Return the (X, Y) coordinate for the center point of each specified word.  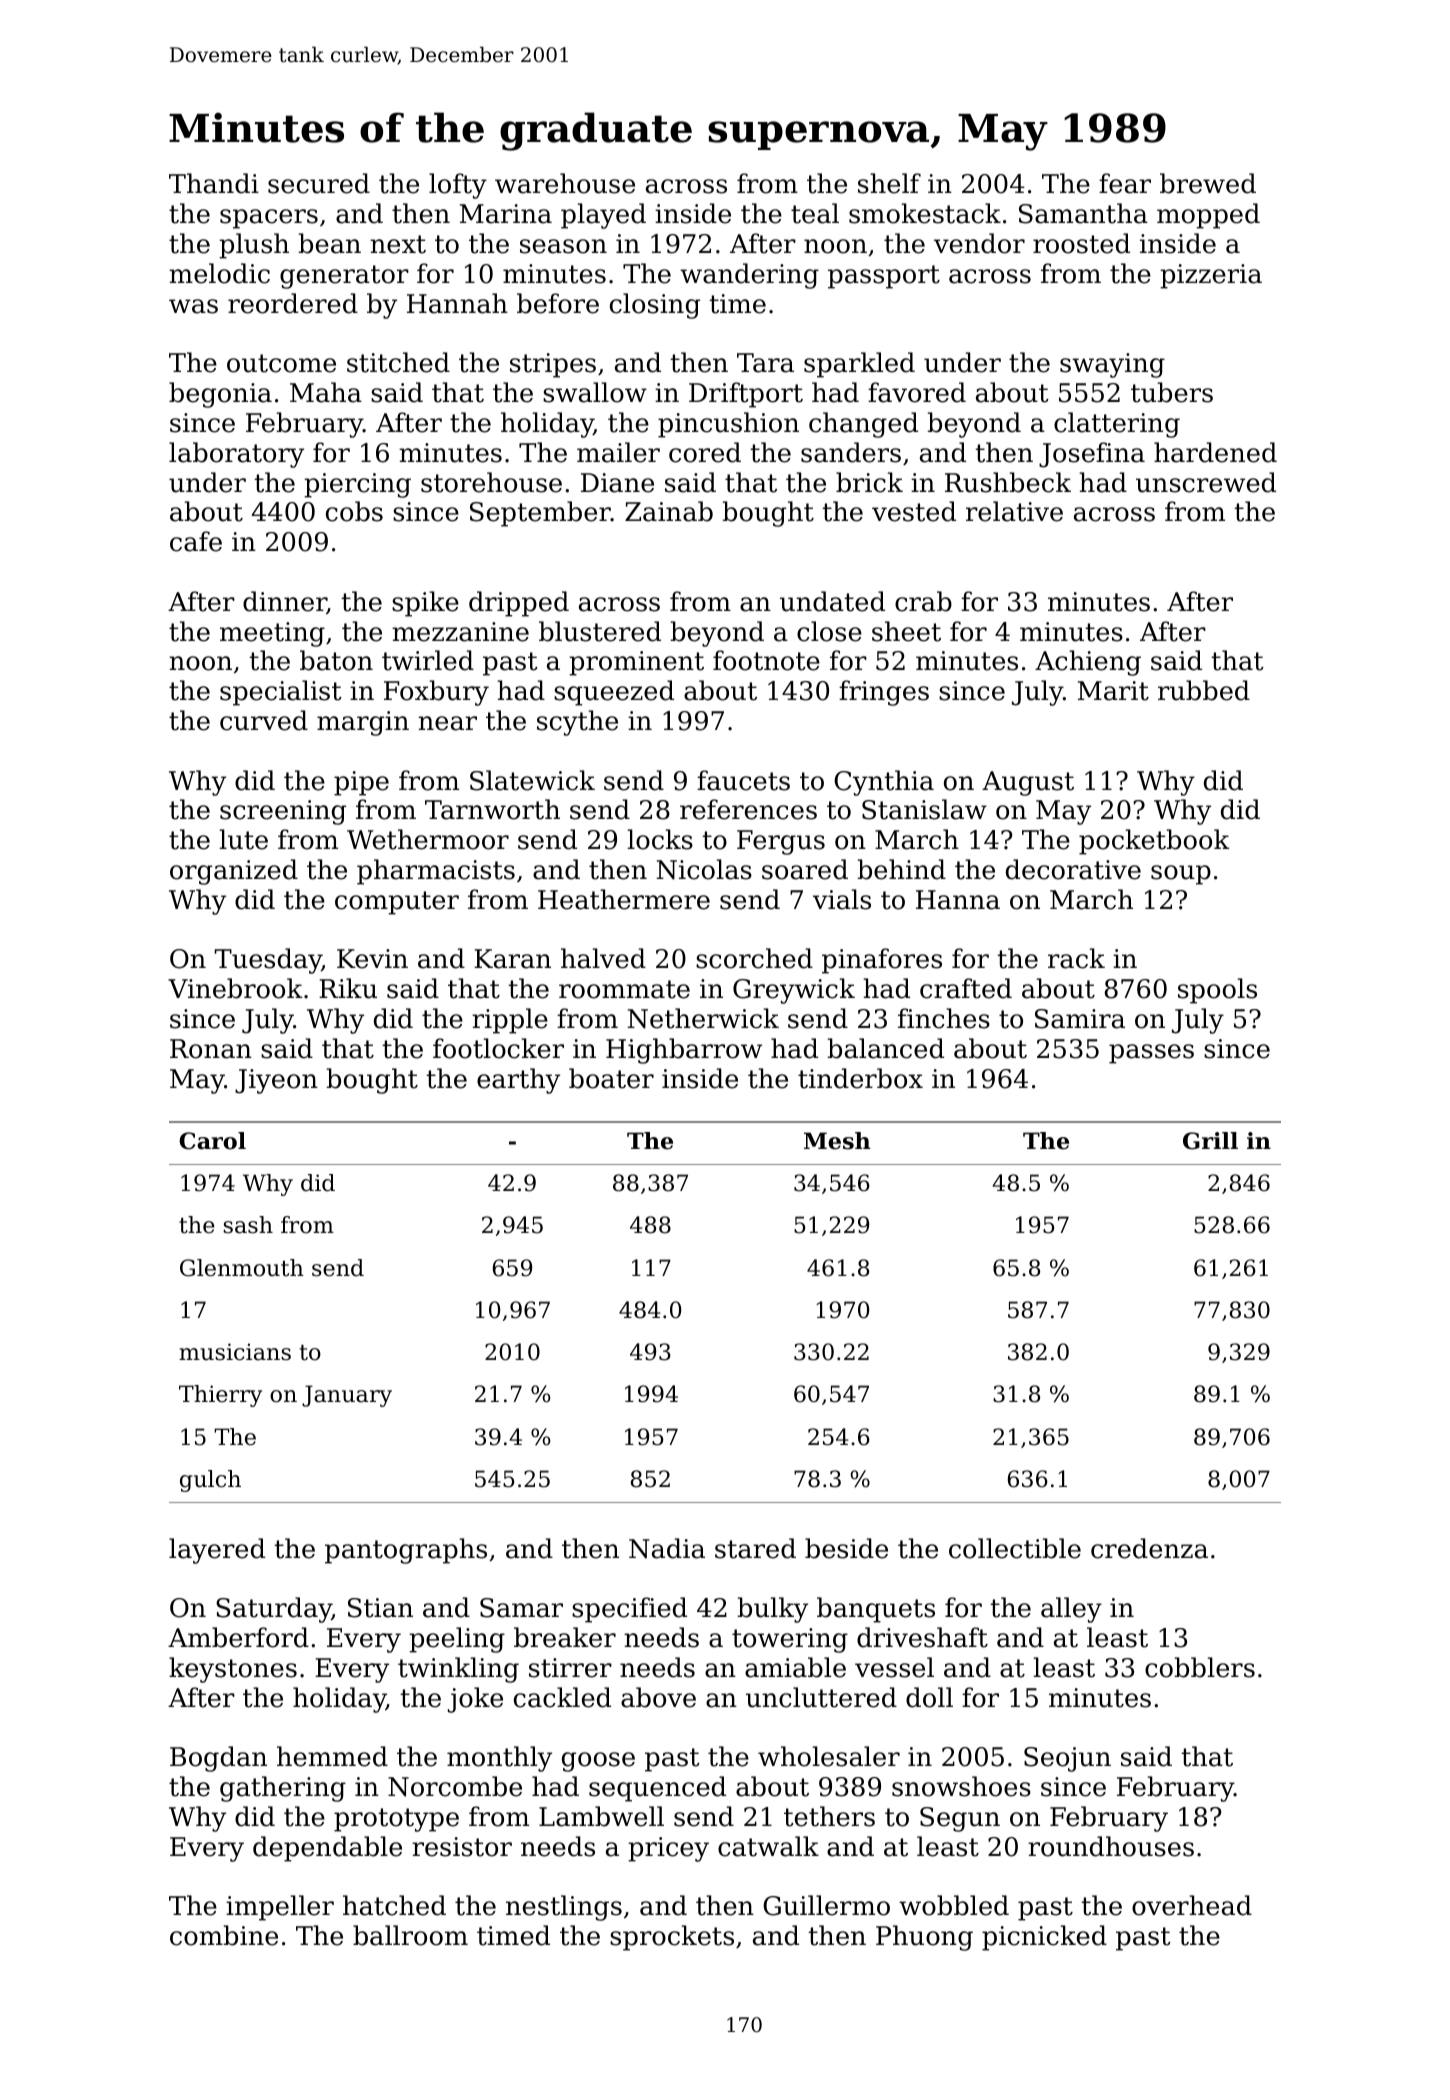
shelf (889, 183)
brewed (1208, 183)
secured (319, 183)
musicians (235, 1352)
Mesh (837, 1141)
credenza (1149, 1548)
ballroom (410, 1935)
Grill (1210, 1141)
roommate (624, 989)
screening (283, 812)
